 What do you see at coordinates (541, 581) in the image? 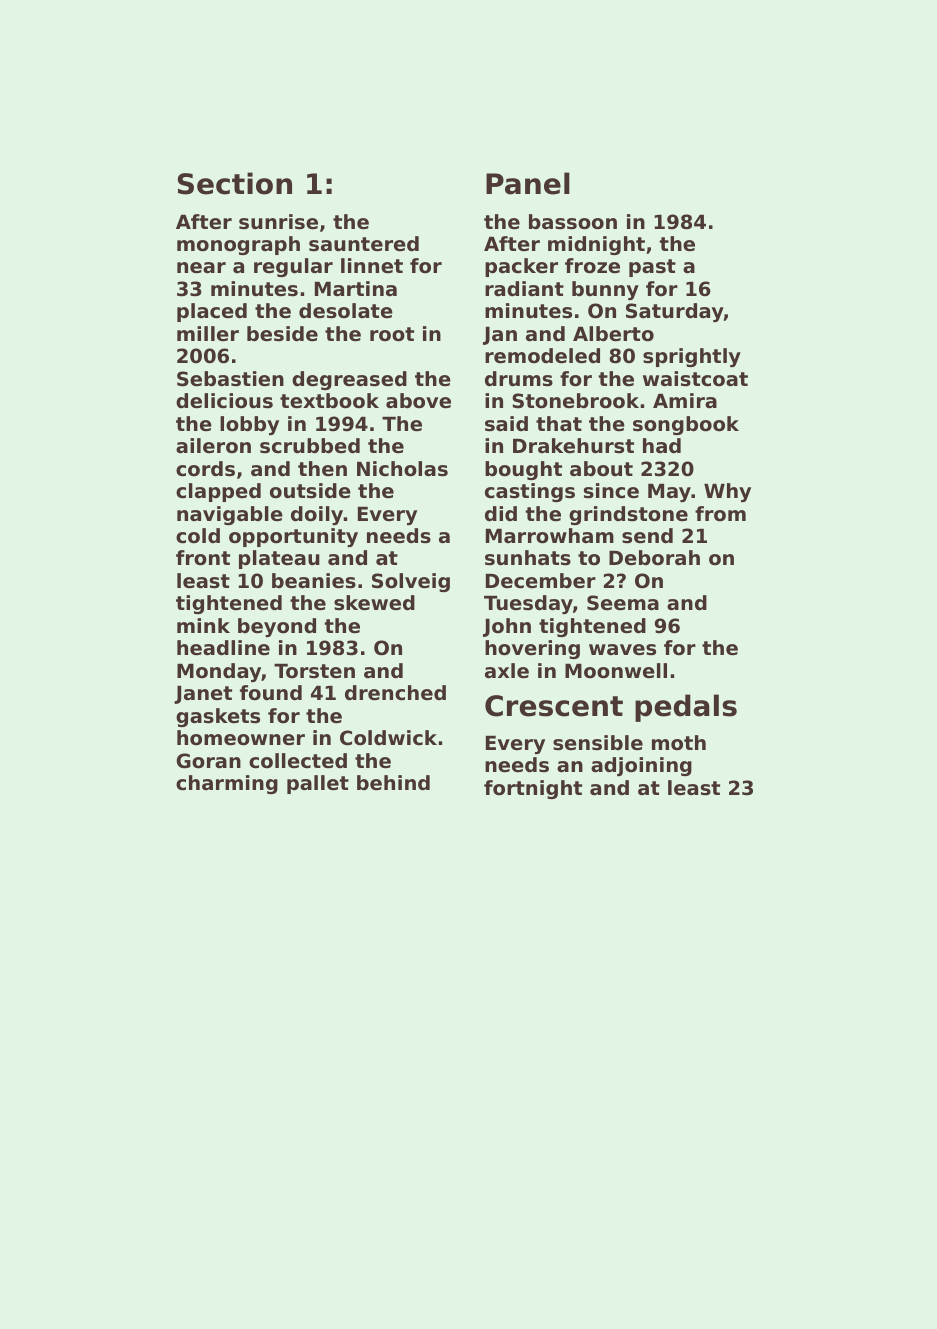
I see `December` at bounding box center [541, 581].
